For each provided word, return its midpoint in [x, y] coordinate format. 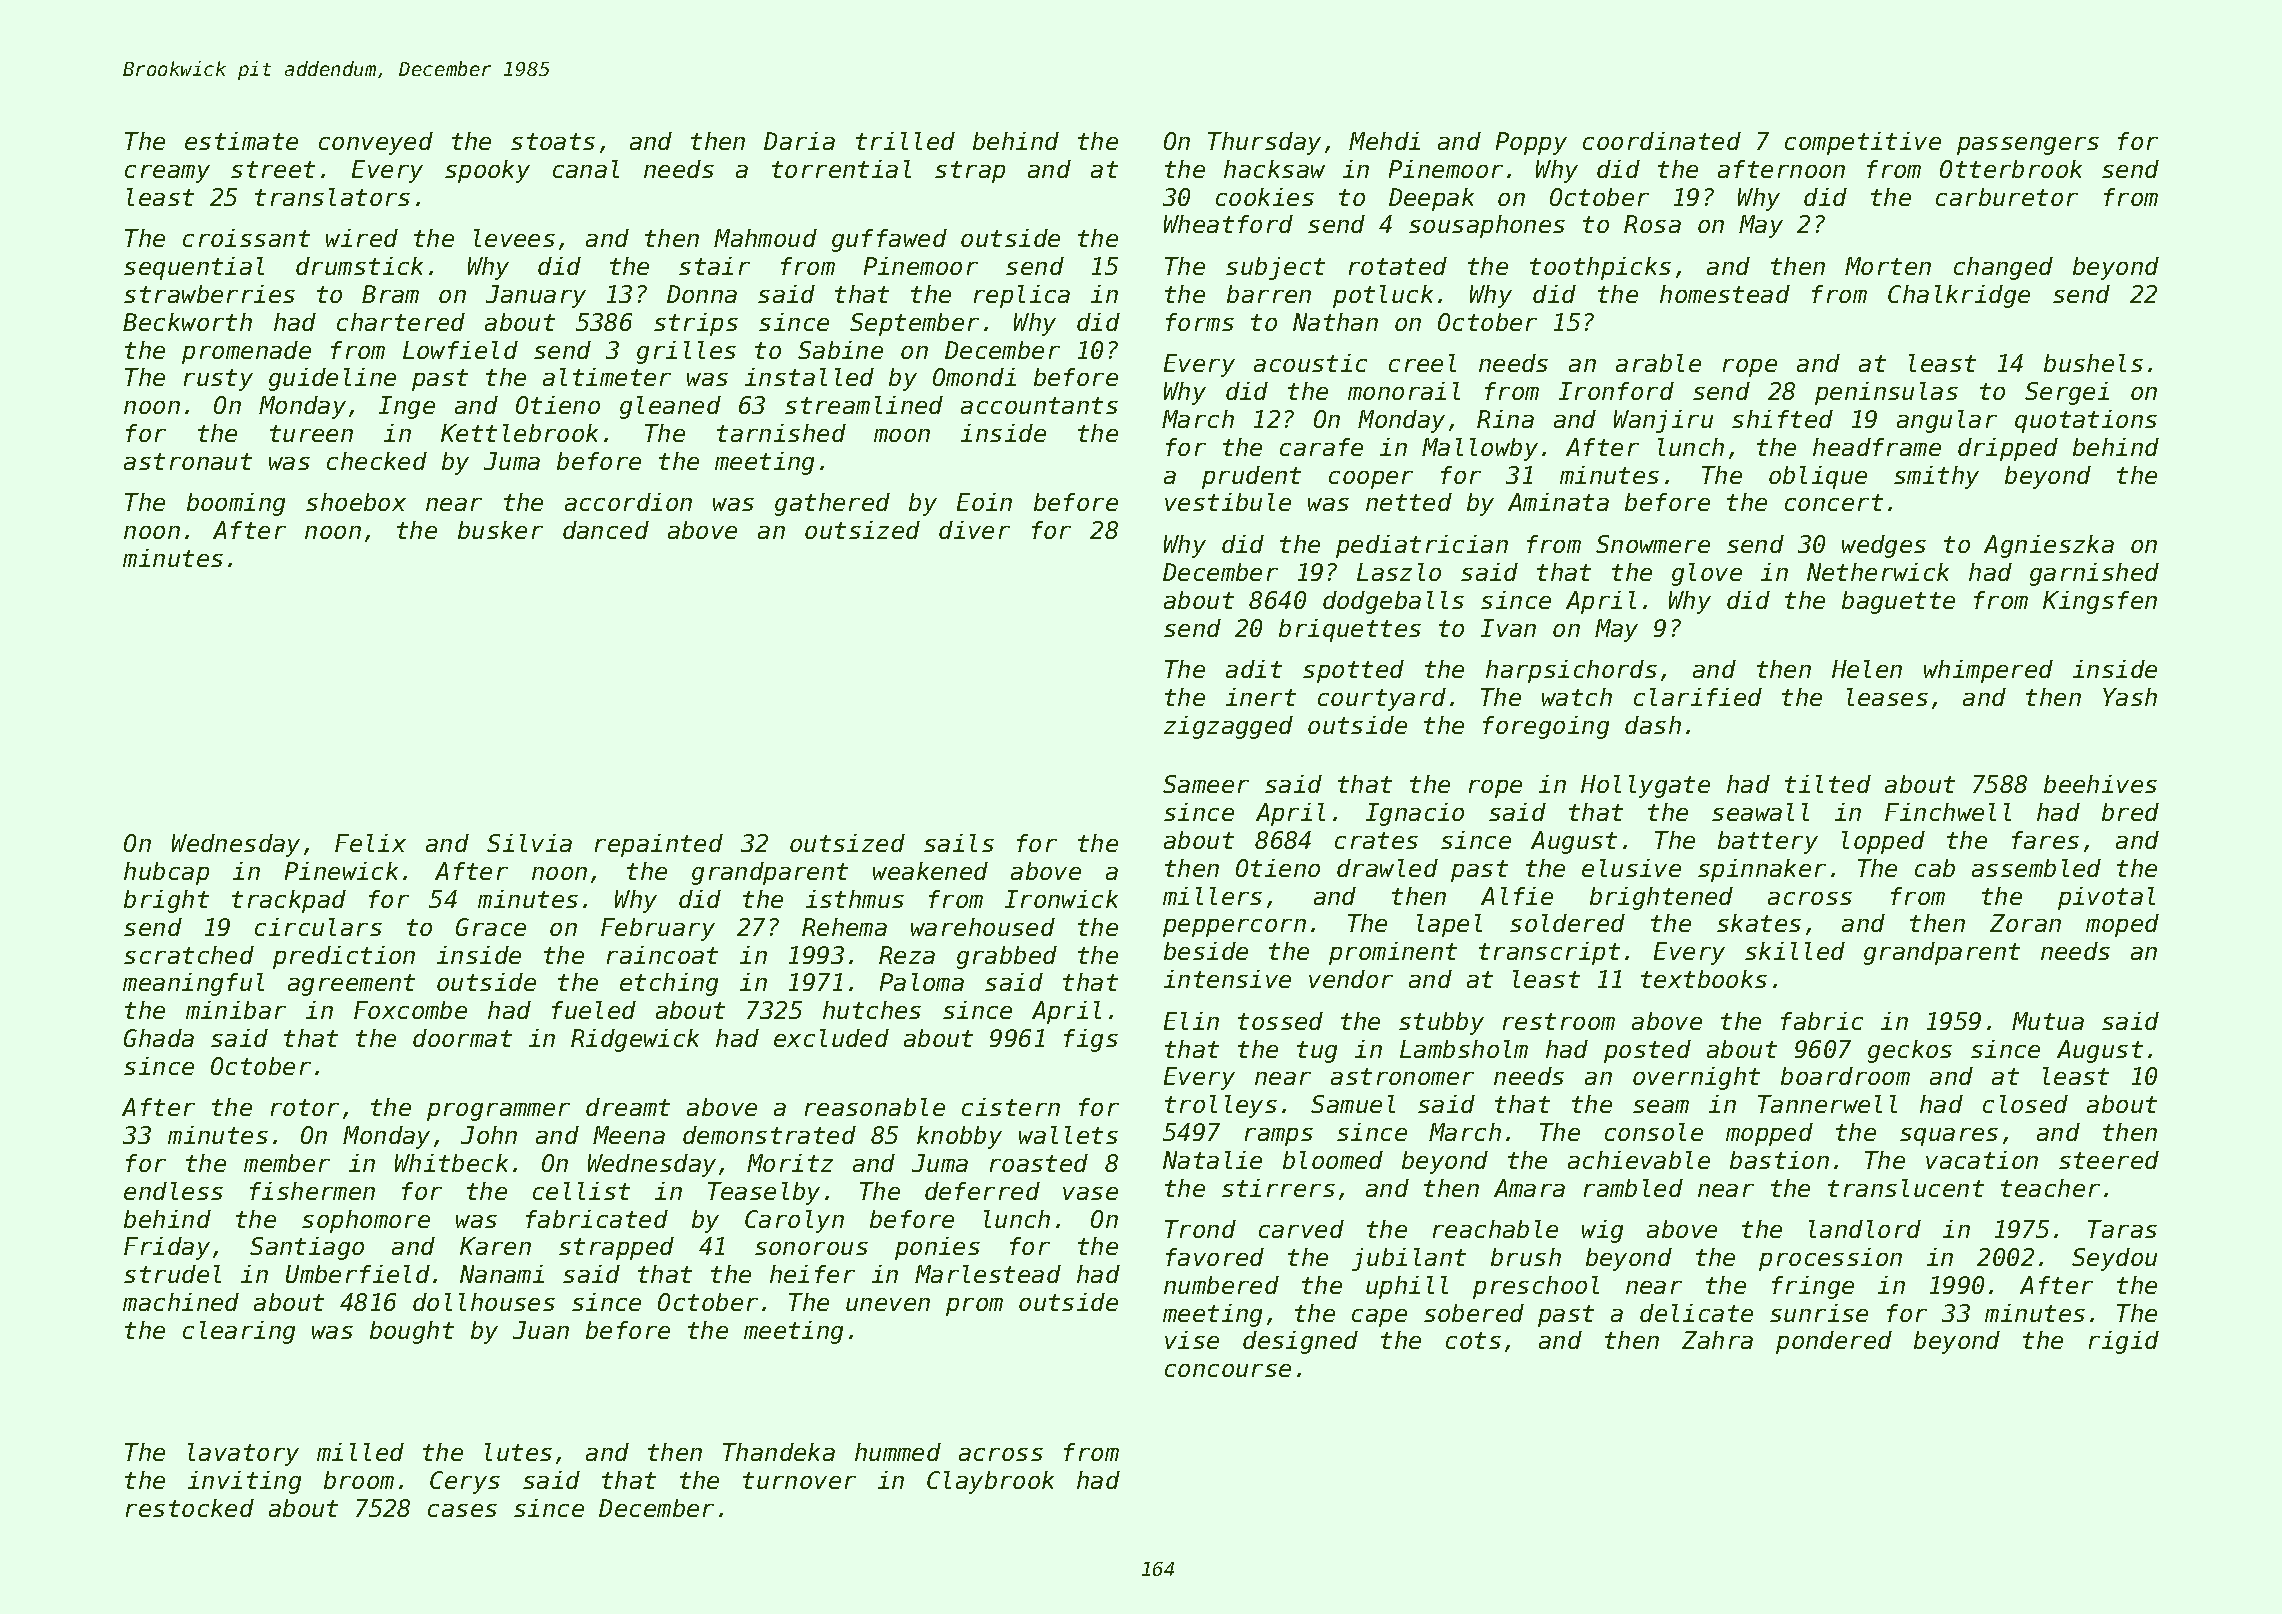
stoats [553, 141]
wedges [1884, 546]
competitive [1863, 143]
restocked [190, 1508]
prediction [344, 957]
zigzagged [1228, 727]
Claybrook [990, 1482]
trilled [905, 141]
